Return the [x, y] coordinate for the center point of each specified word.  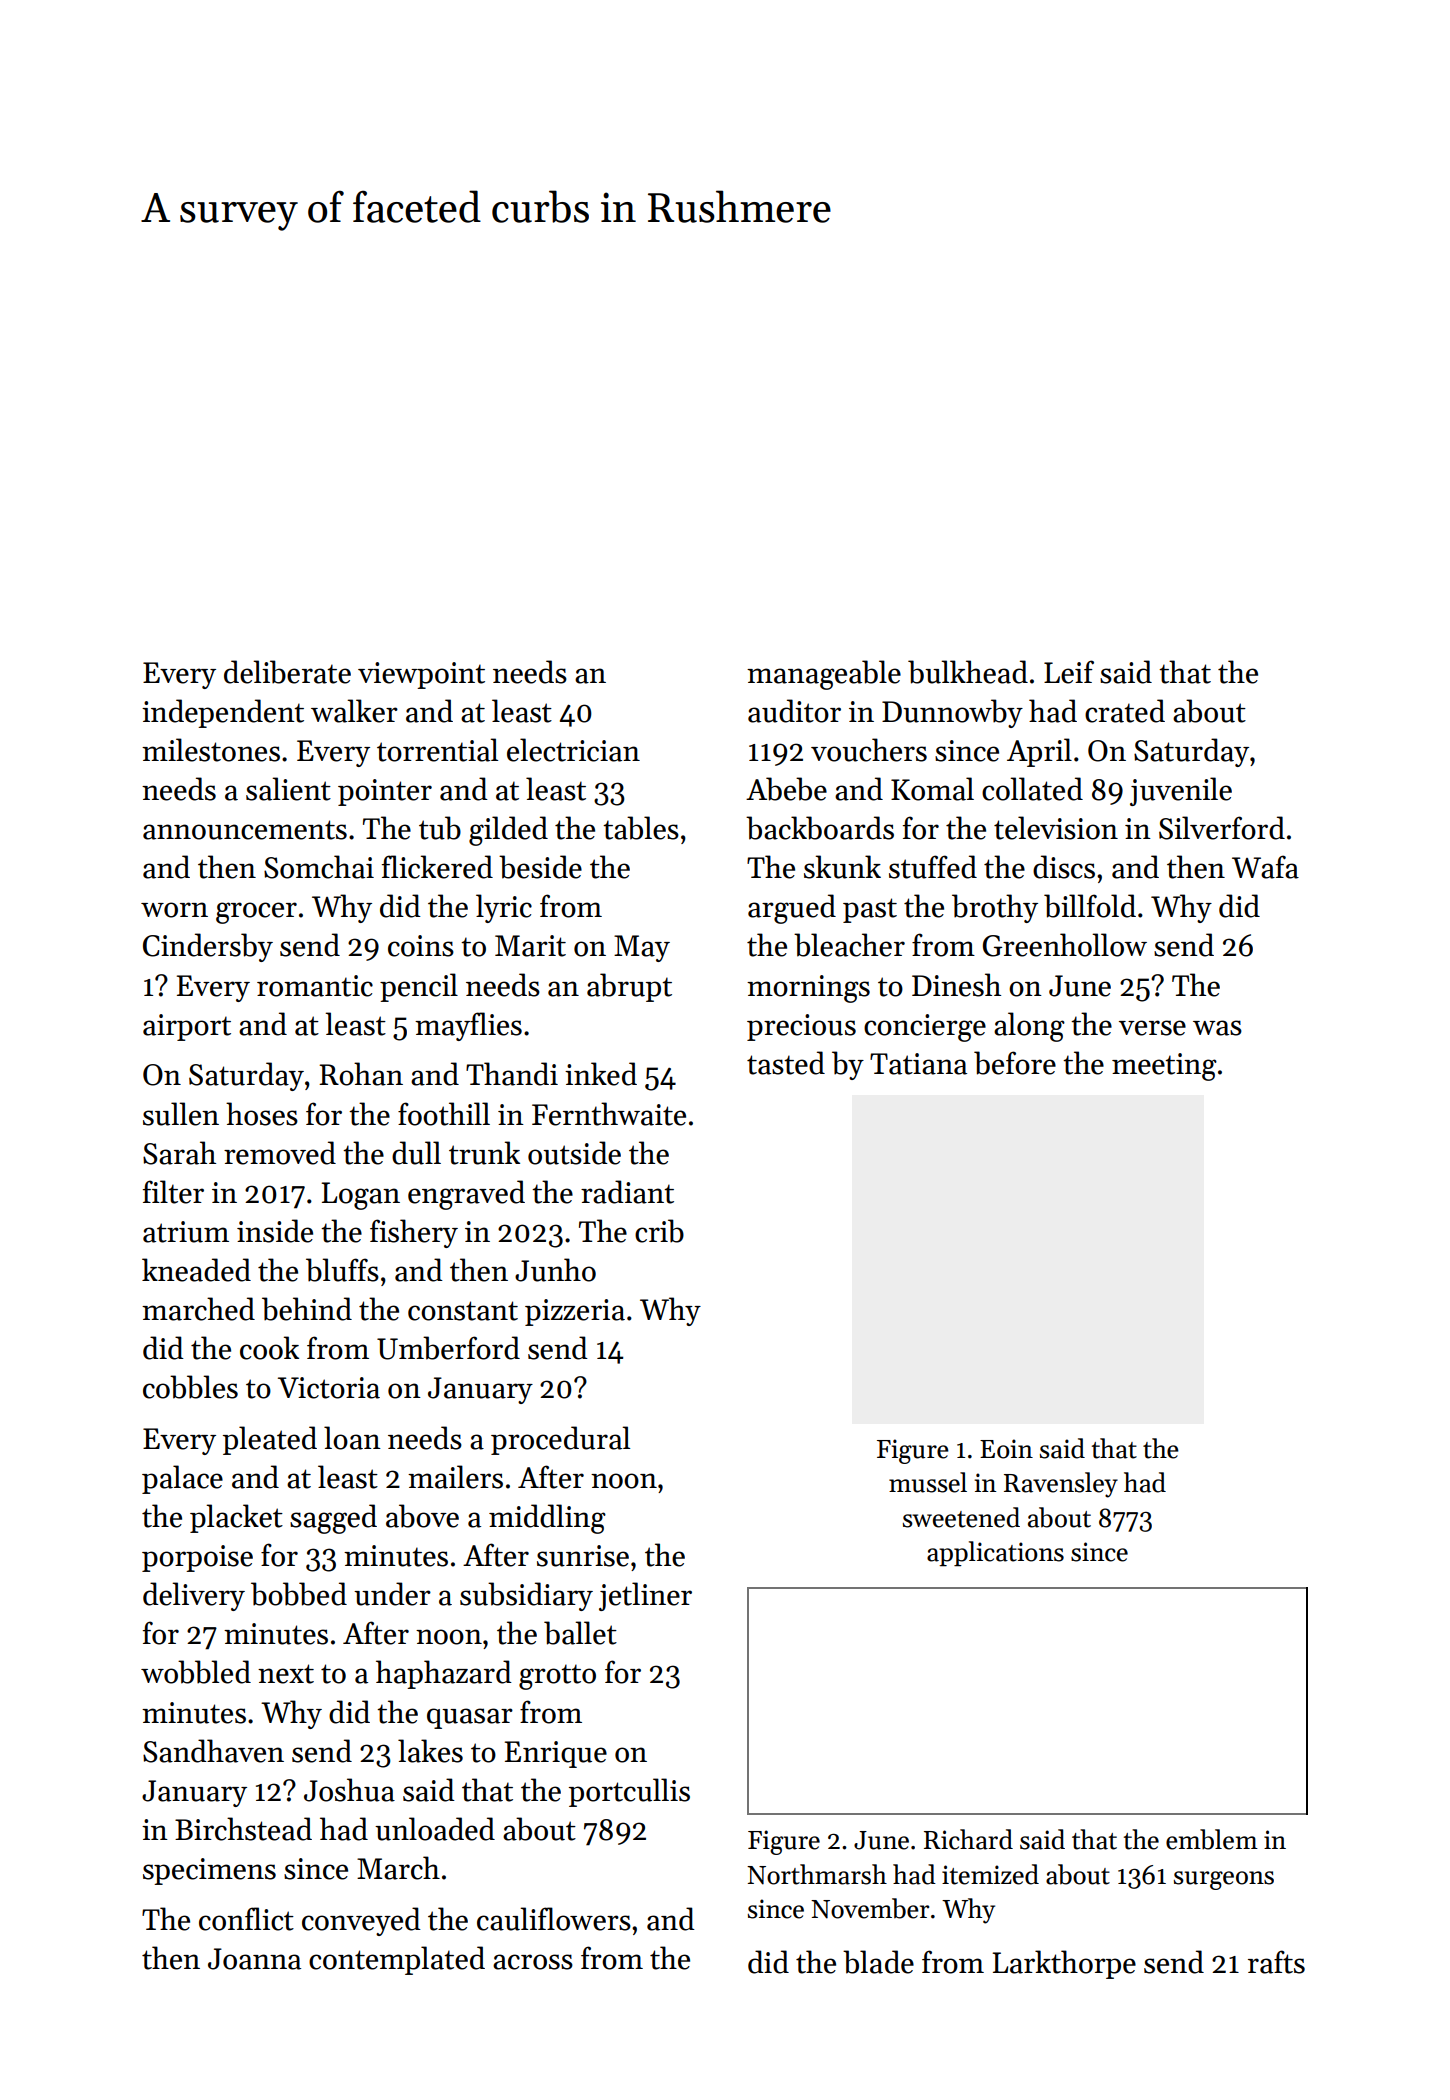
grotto [557, 1677]
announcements [245, 830]
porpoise [197, 1558]
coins [421, 946]
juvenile [1181, 791]
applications [995, 1554]
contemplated [397, 1960]
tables [641, 828]
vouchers [869, 750]
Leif [1069, 672]
